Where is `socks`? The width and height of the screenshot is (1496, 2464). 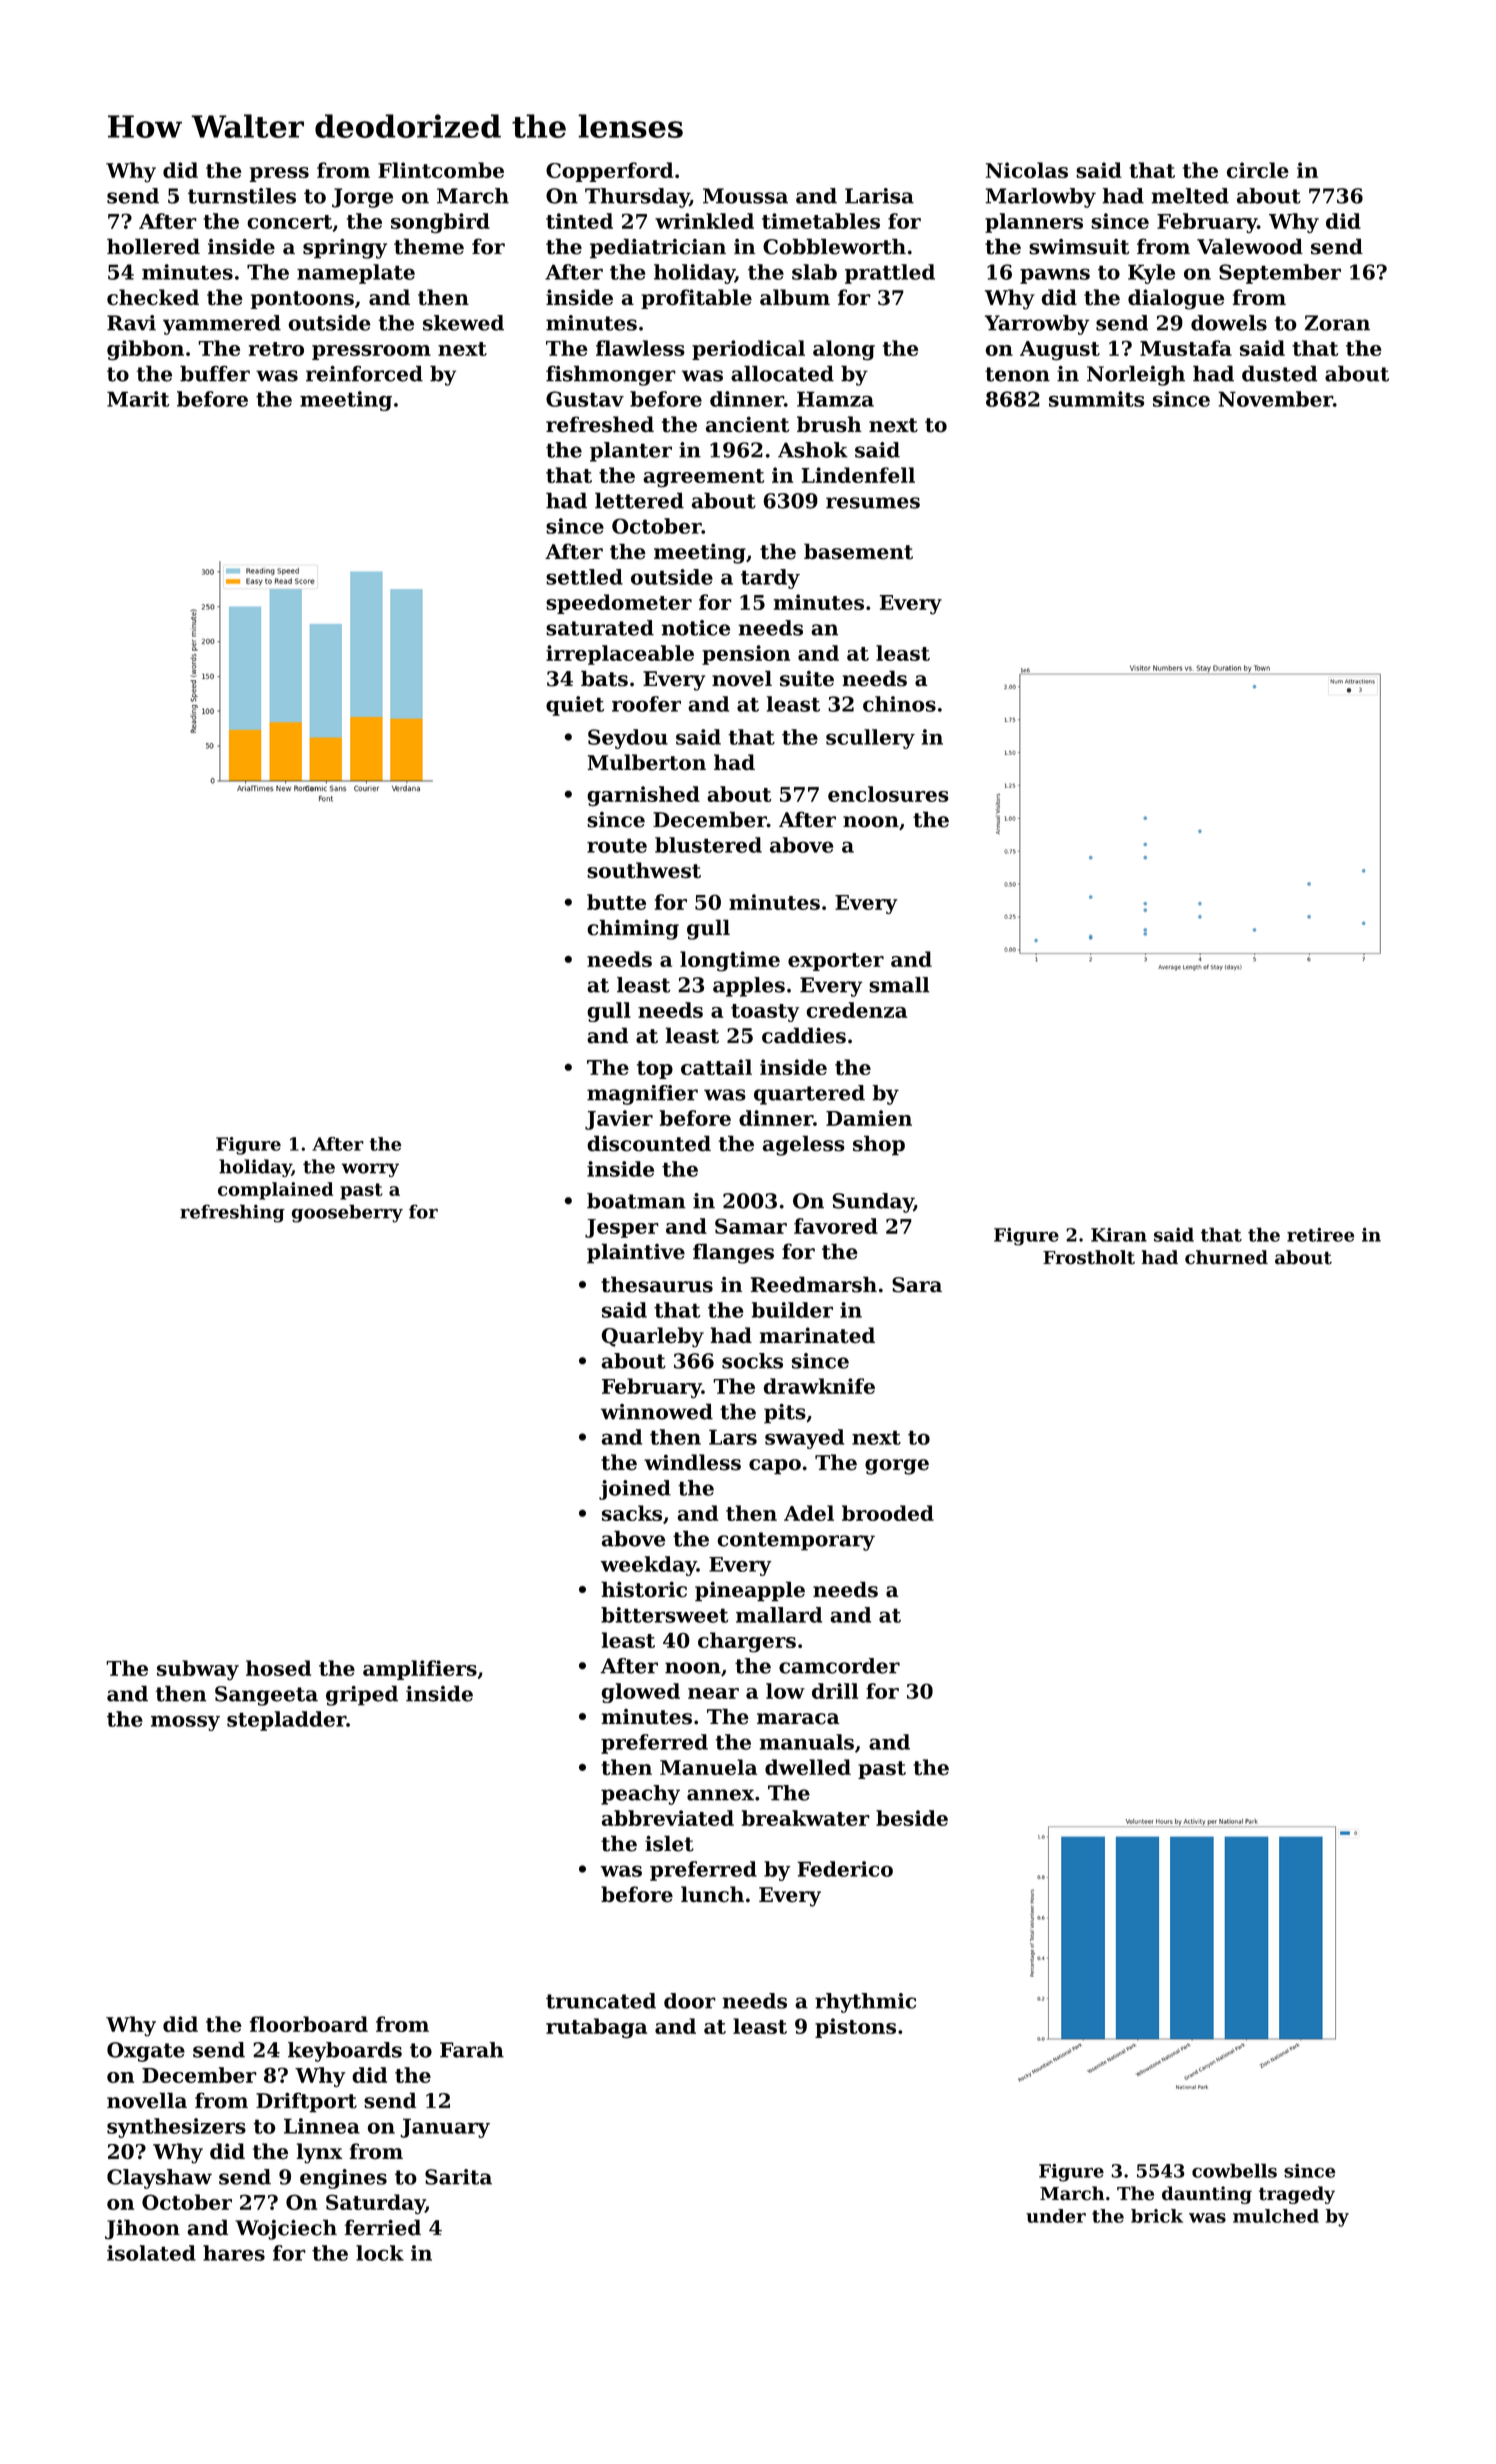 socks is located at coordinates (752, 1361).
